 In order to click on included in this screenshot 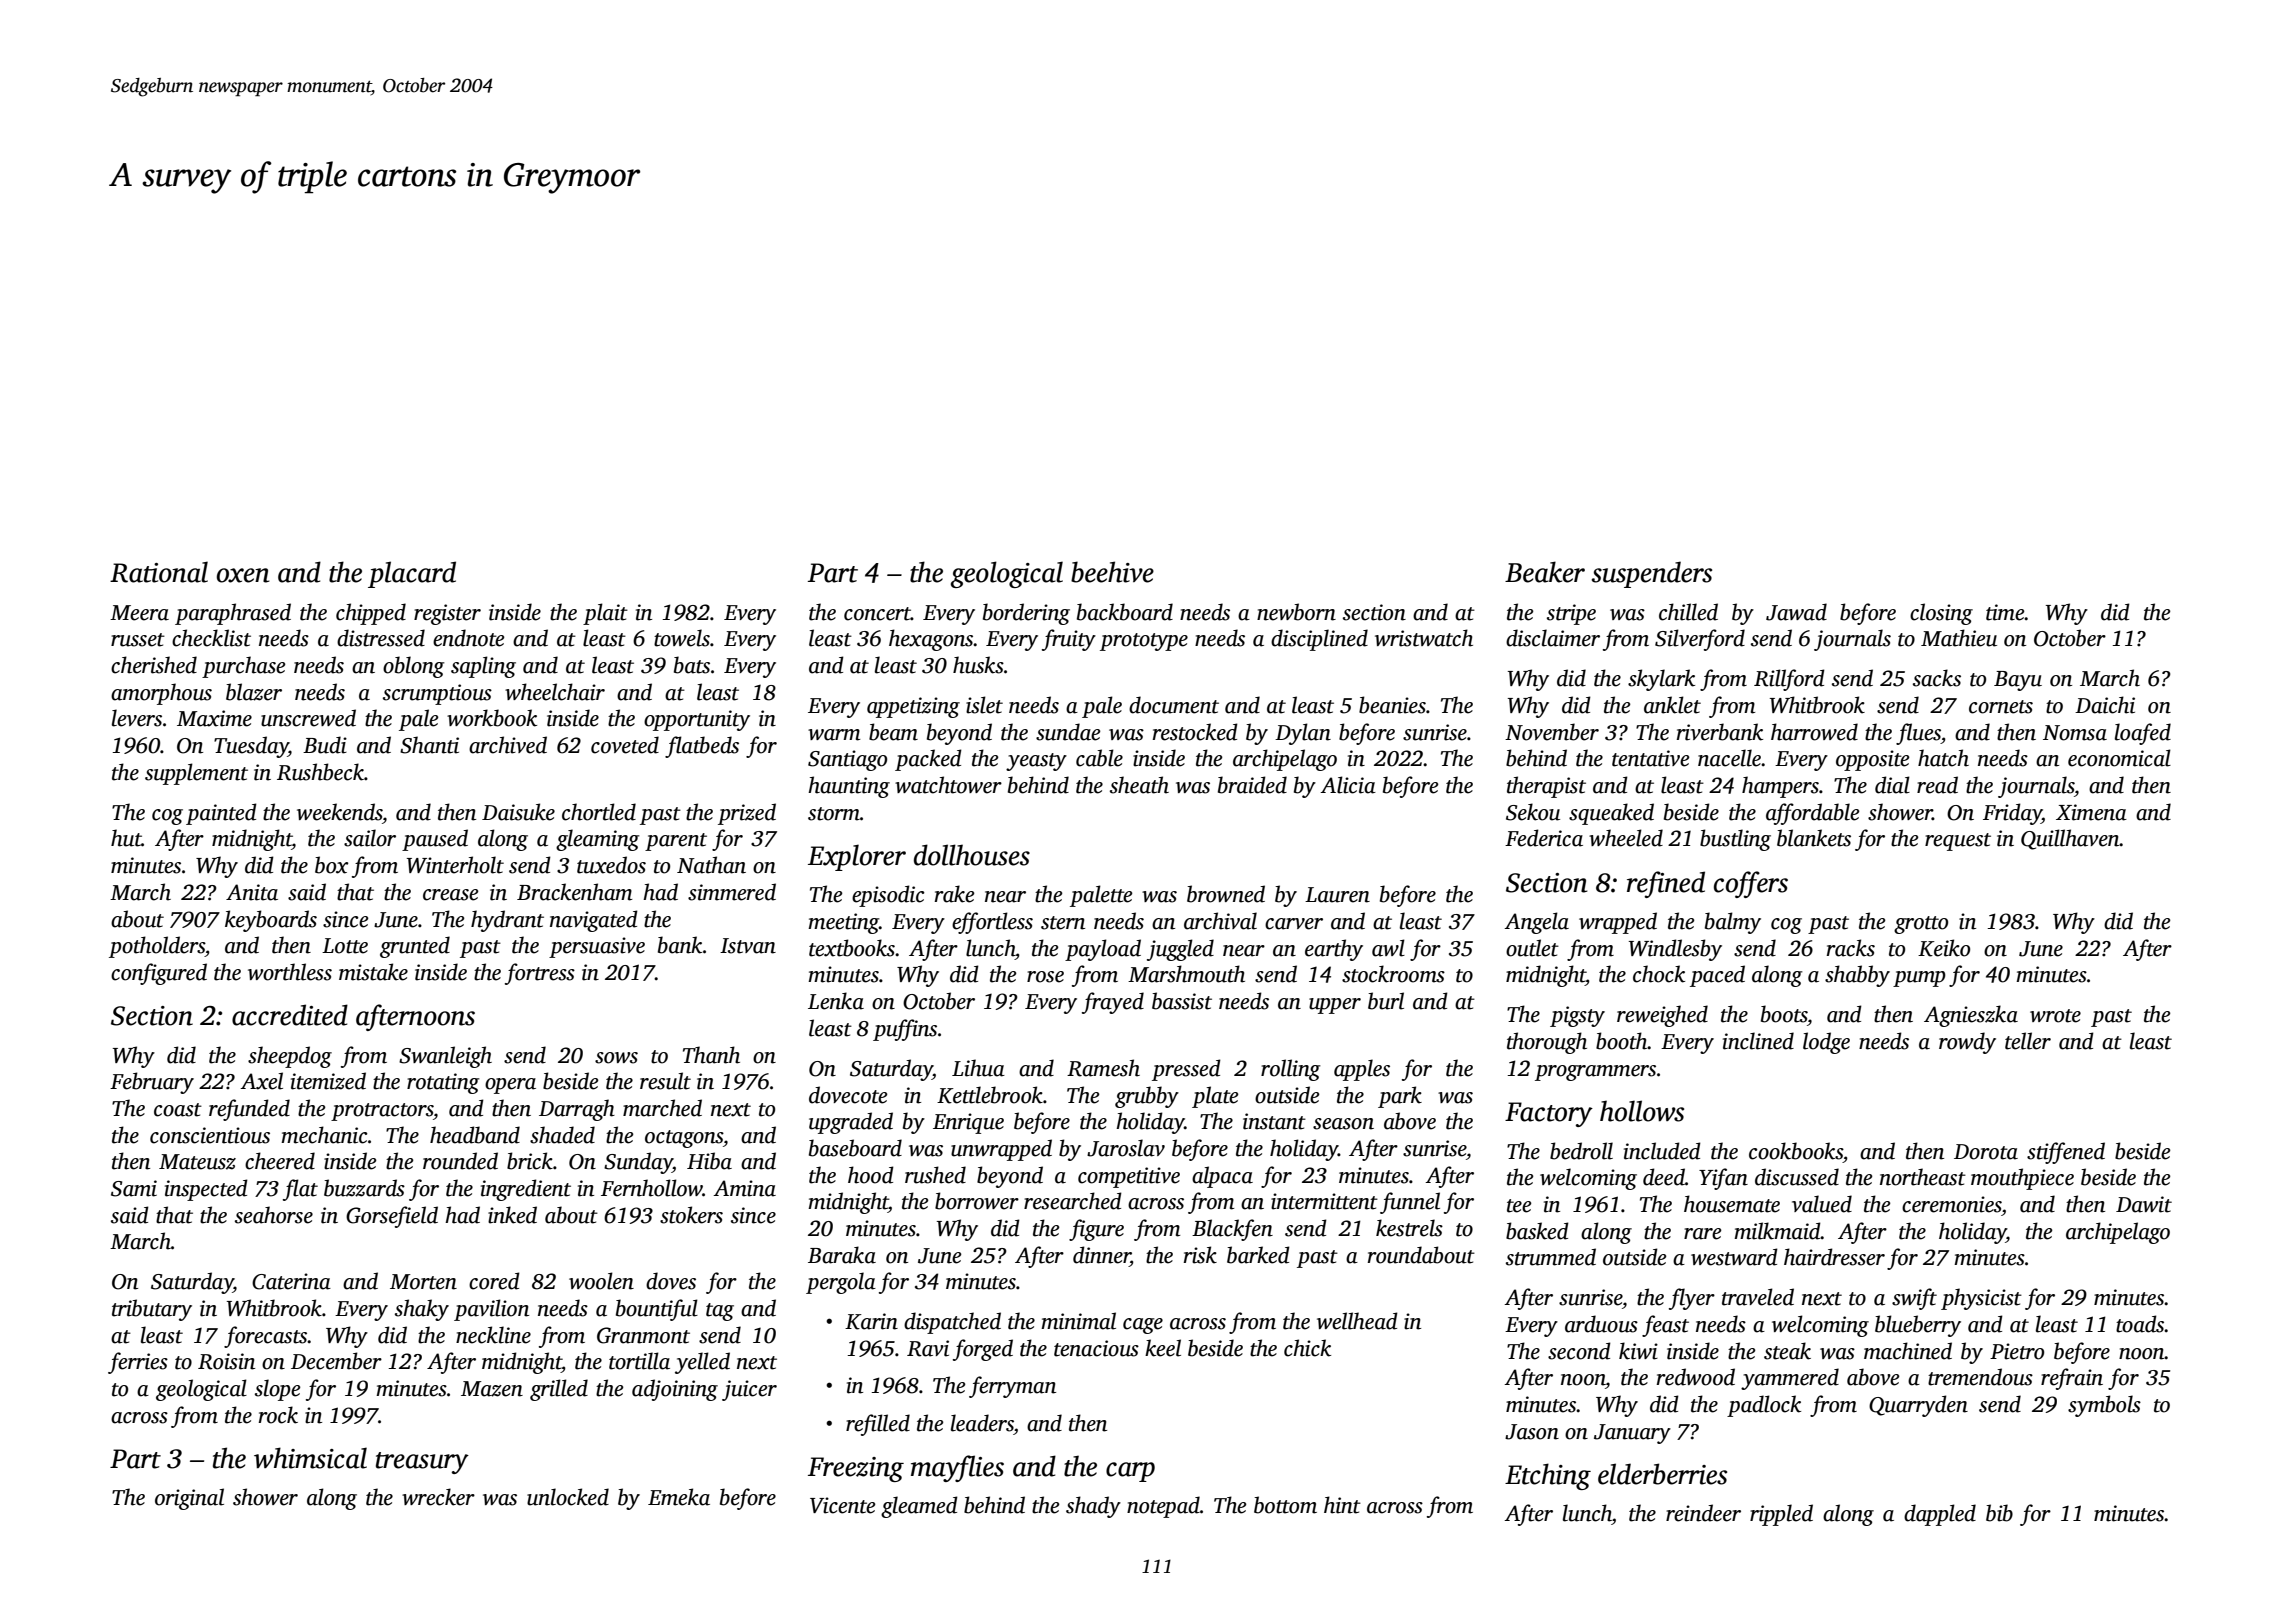, I will do `click(1662, 1151)`.
